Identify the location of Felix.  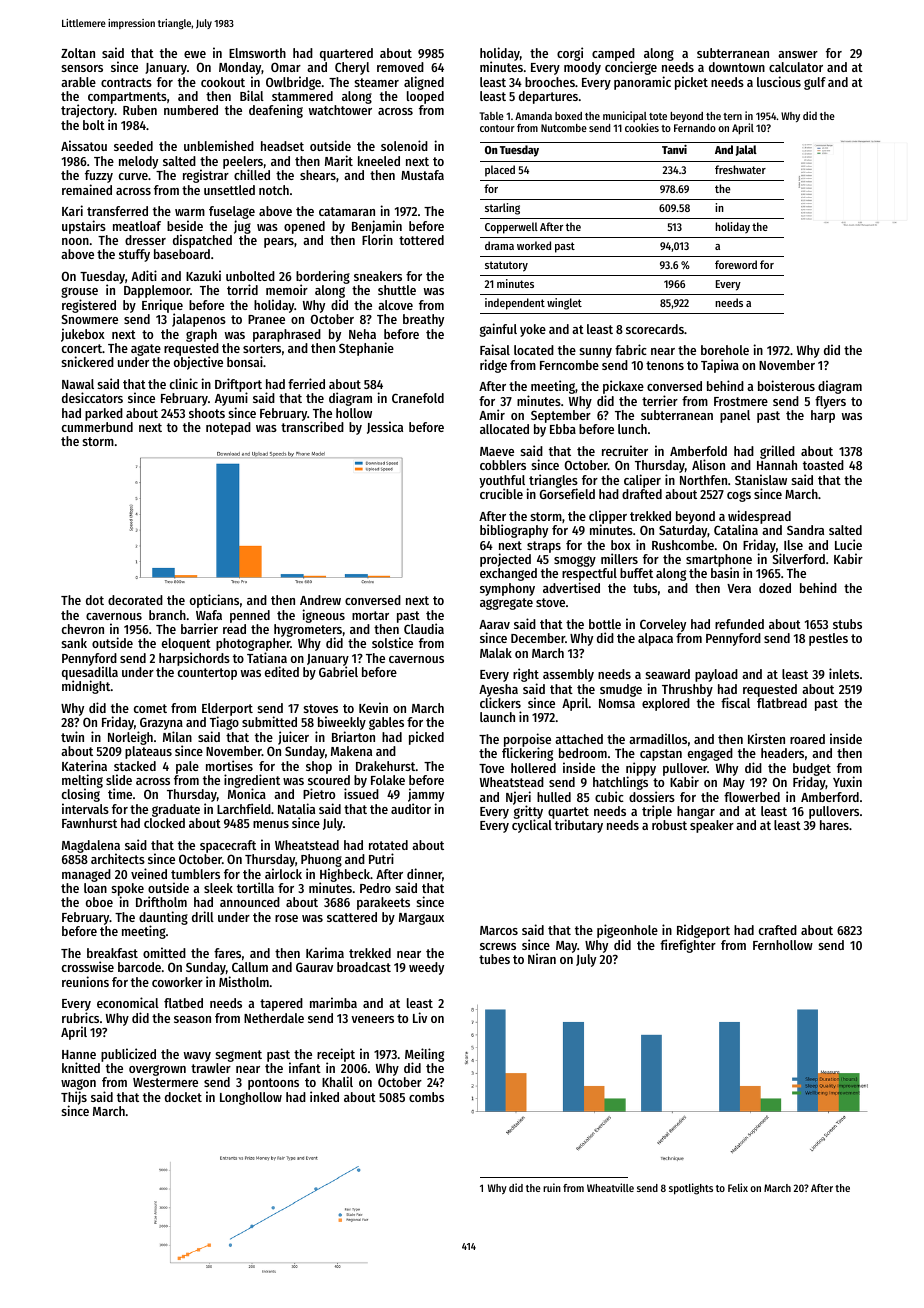
(738, 1187).
